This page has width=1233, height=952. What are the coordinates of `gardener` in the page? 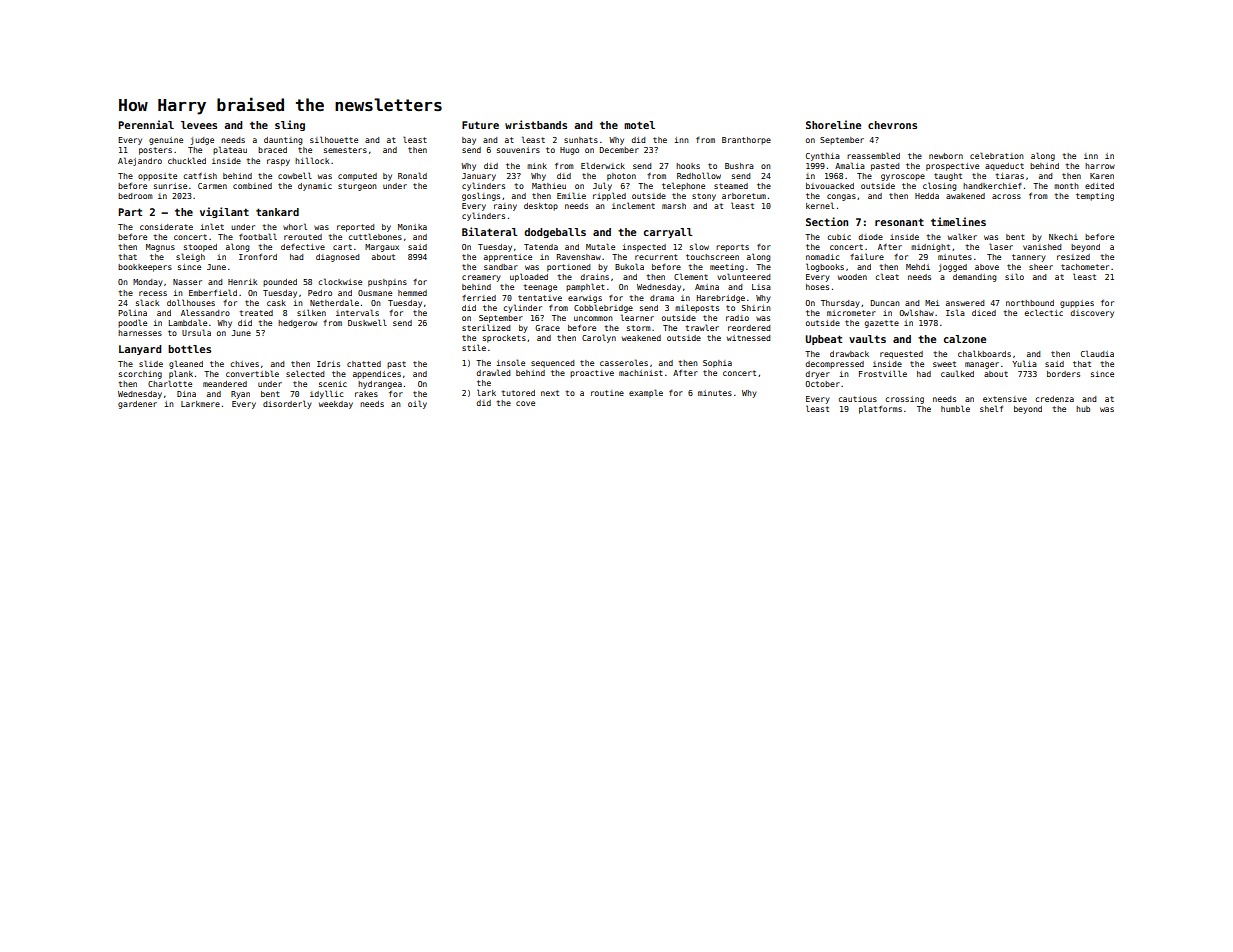 It's located at (137, 405).
